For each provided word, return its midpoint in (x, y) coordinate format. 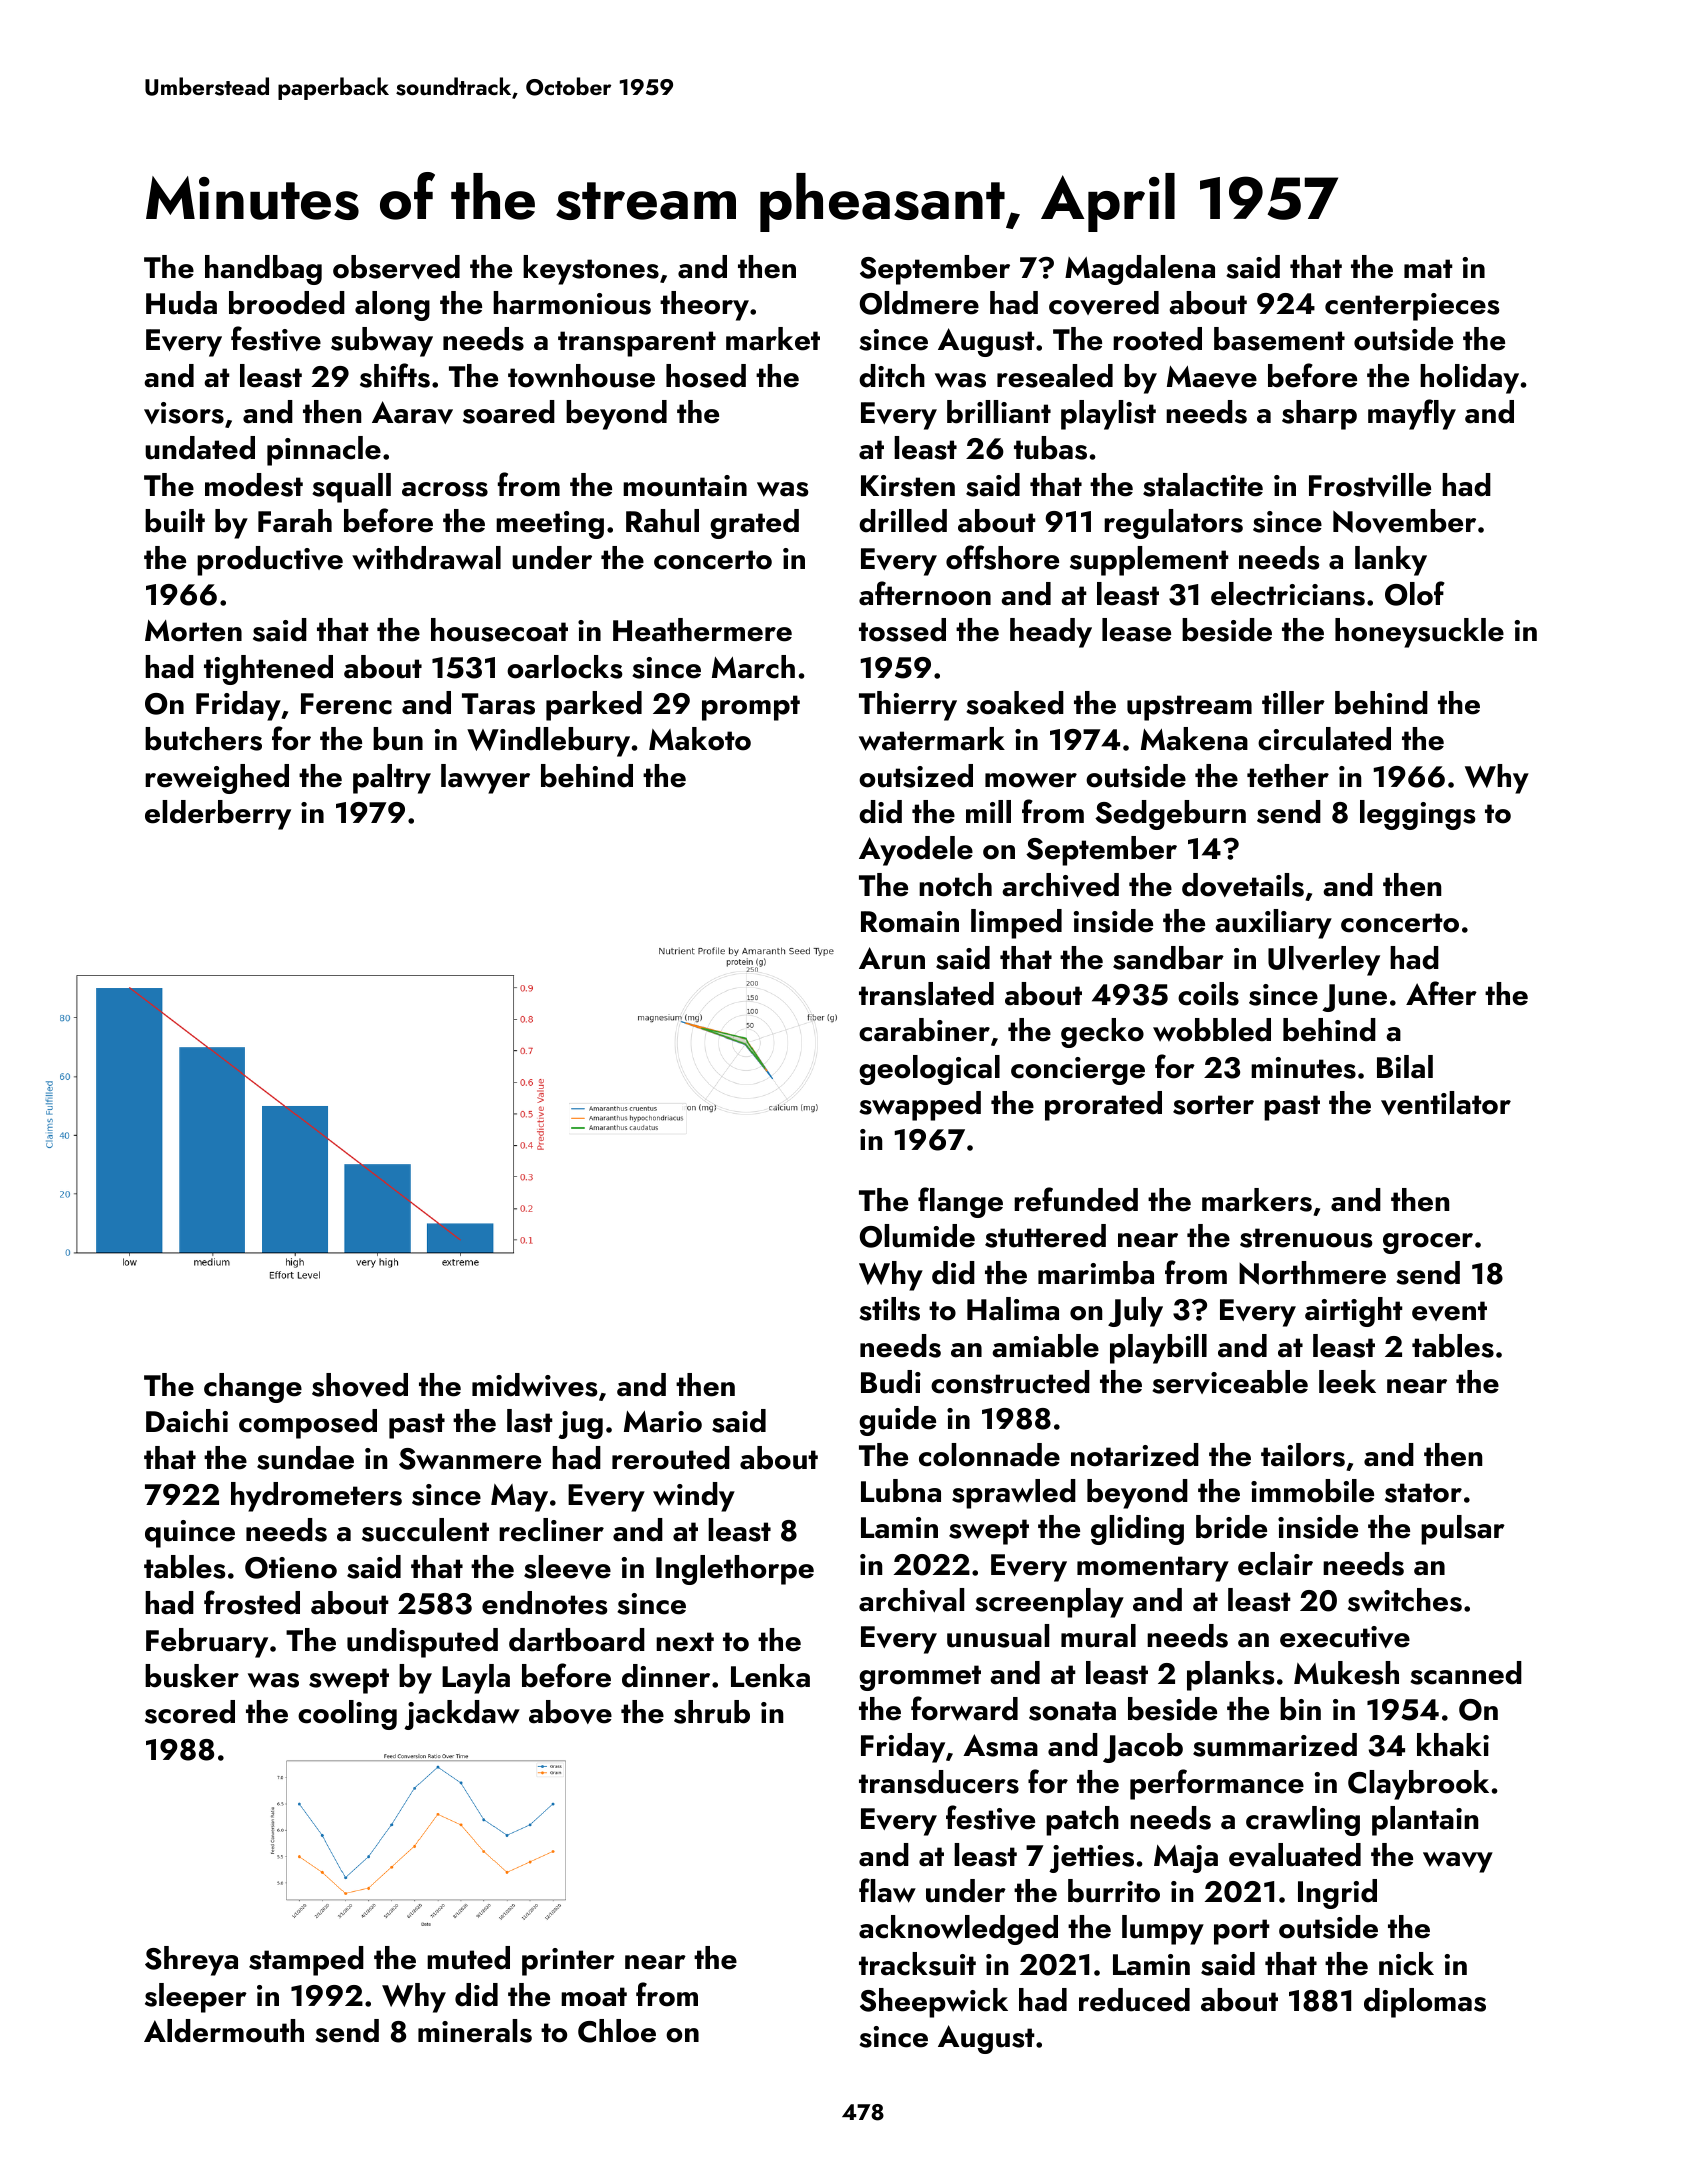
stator (1423, 1493)
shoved (360, 1385)
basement (1279, 339)
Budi (891, 1382)
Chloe (617, 2031)
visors (184, 413)
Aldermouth (224, 2031)
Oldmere (919, 303)
